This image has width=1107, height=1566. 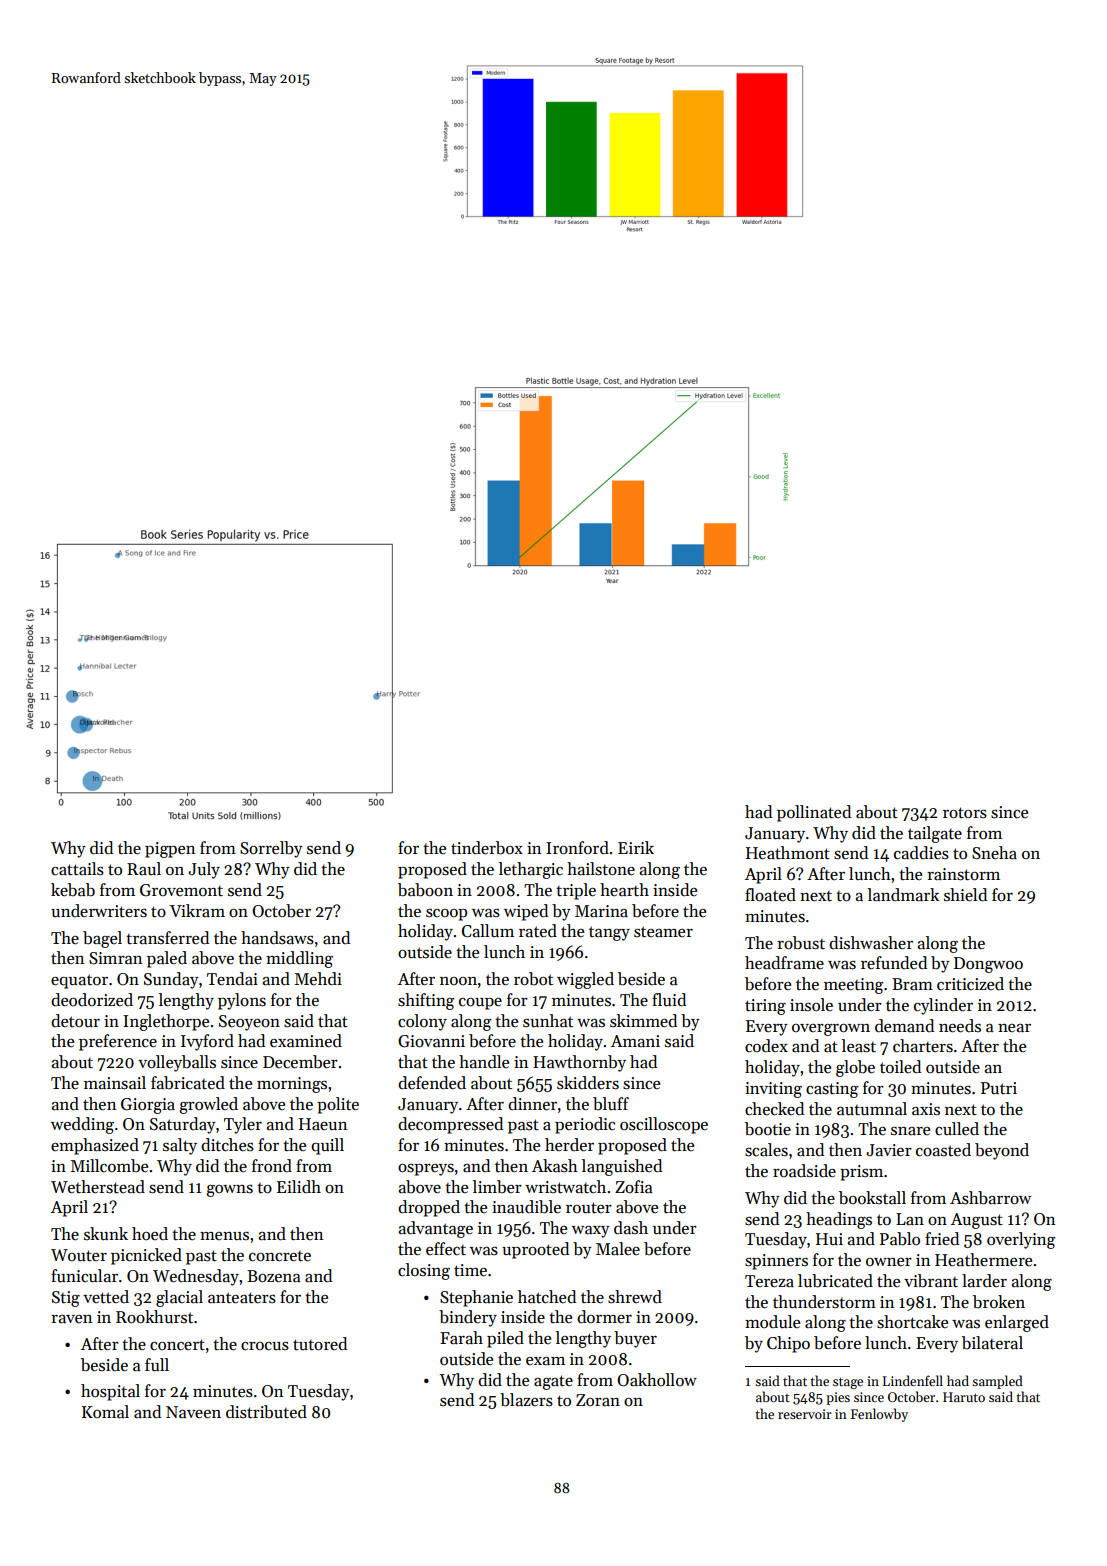 What do you see at coordinates (105, 1412) in the image?
I see `Komal` at bounding box center [105, 1412].
